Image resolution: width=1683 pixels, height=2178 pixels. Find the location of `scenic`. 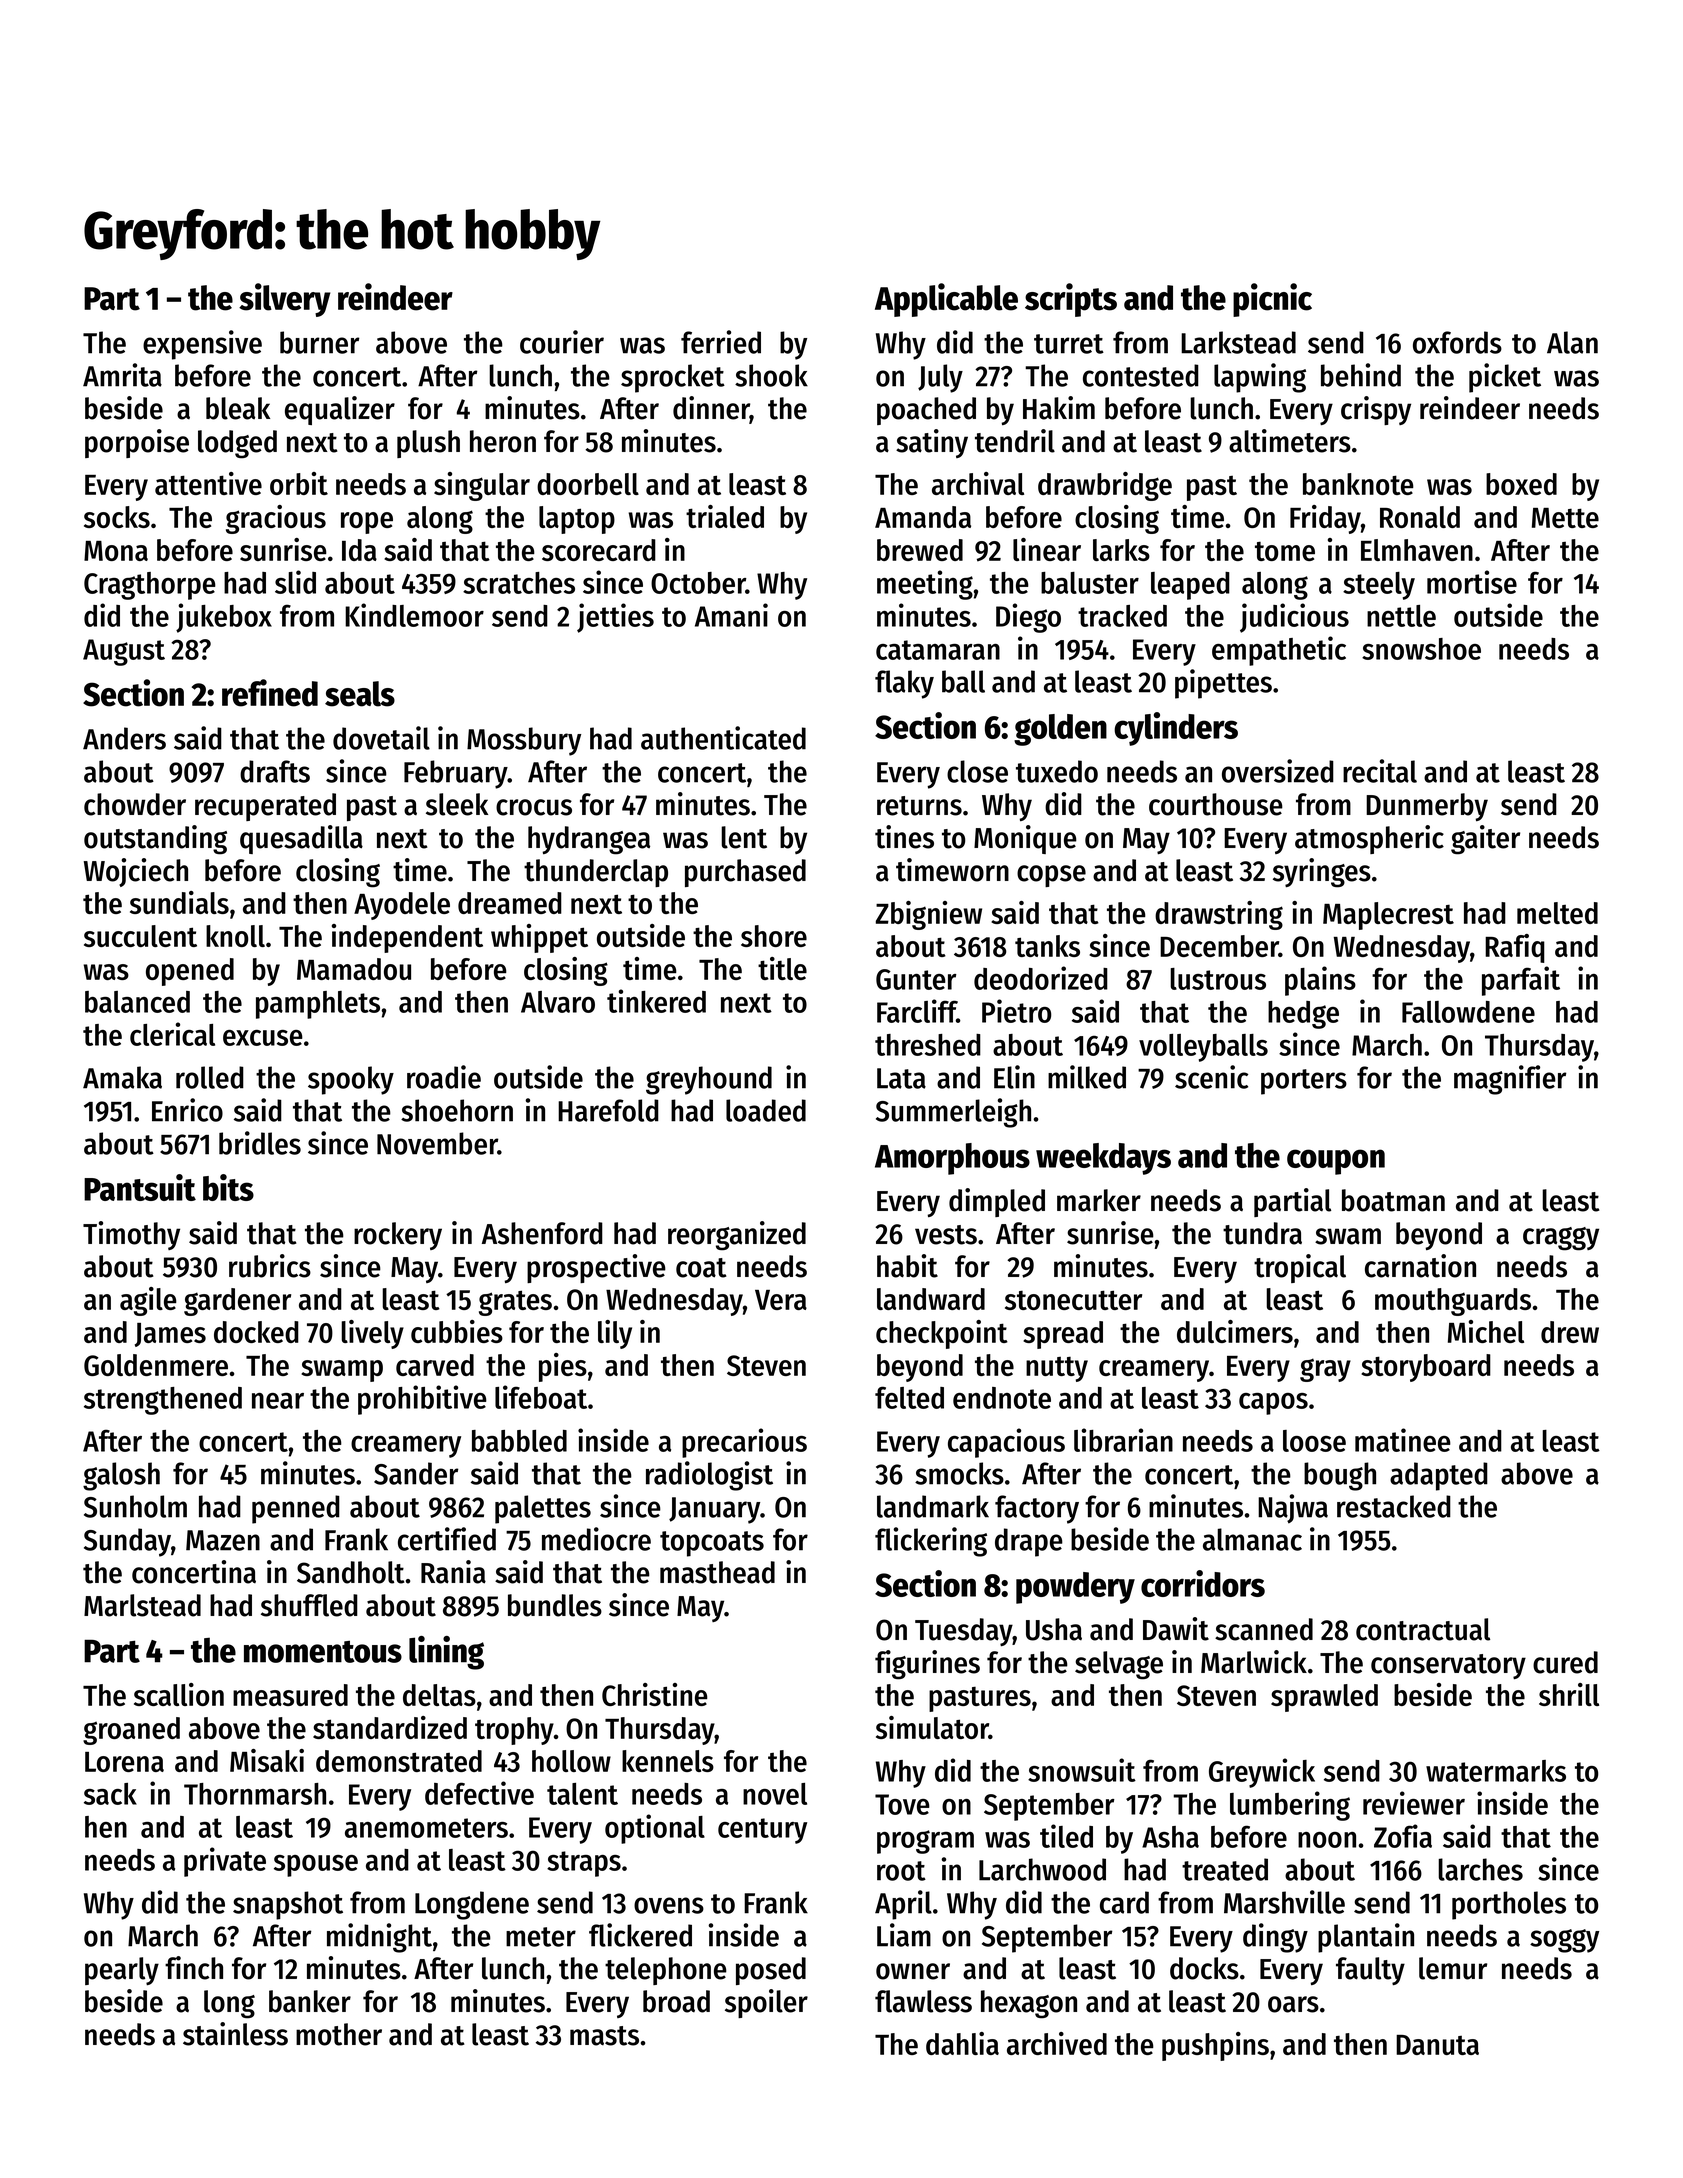

scenic is located at coordinates (1211, 1077).
